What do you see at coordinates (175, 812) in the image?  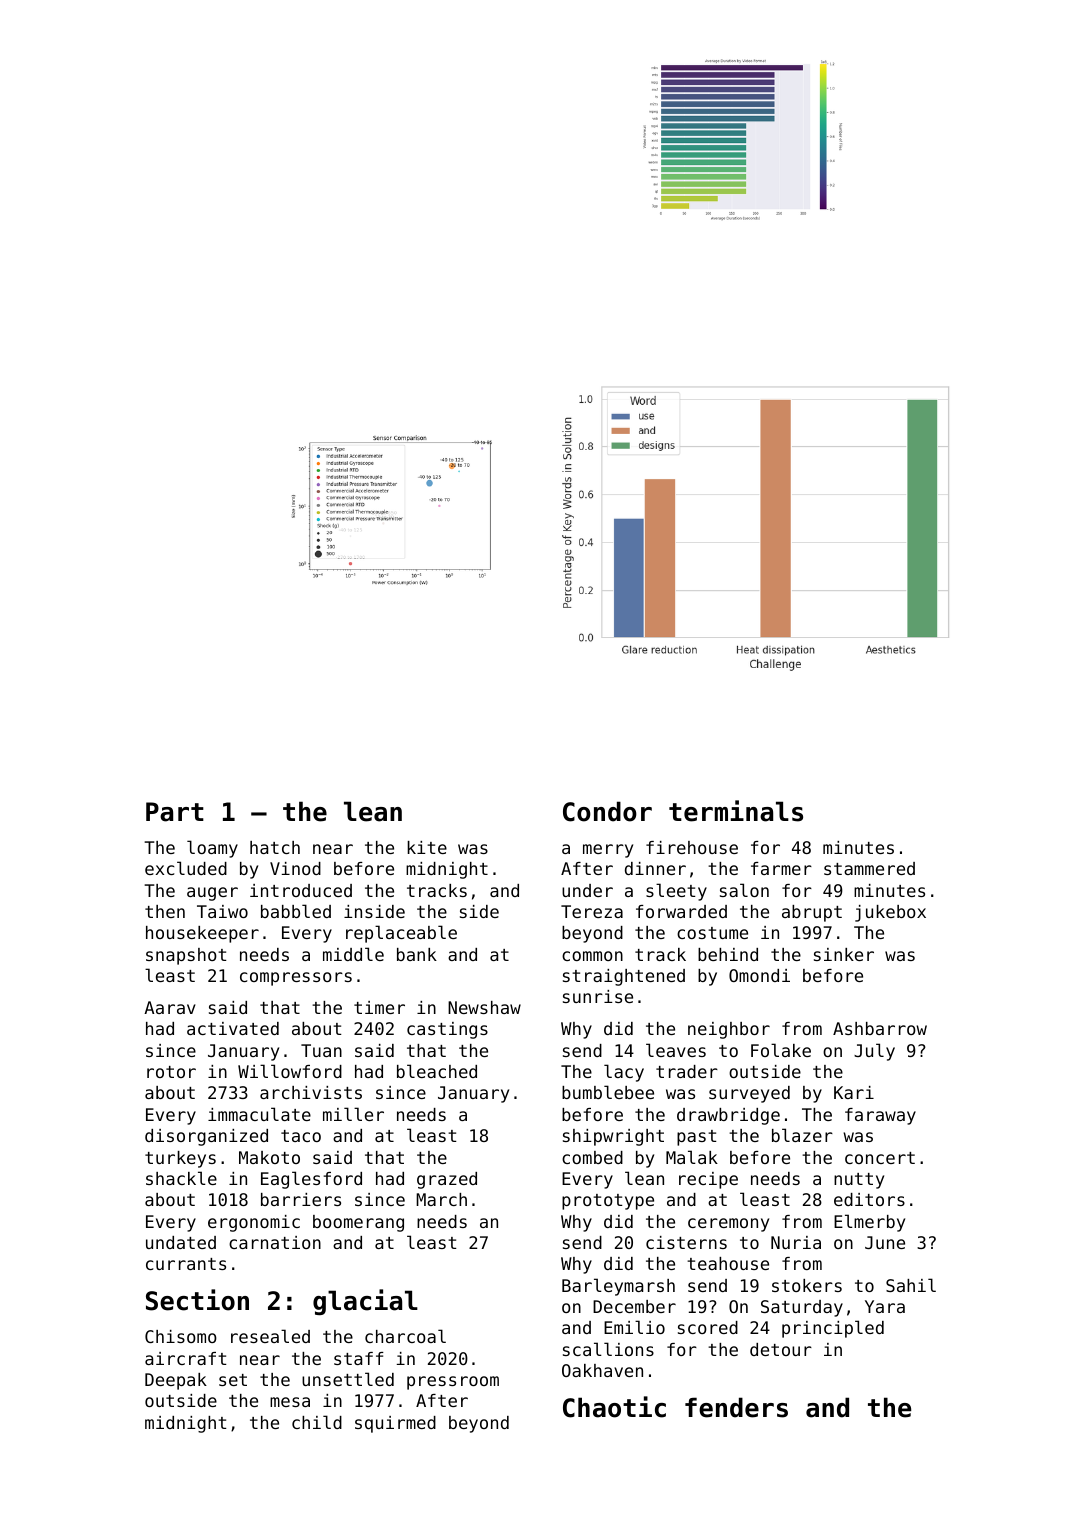 I see `Part` at bounding box center [175, 812].
